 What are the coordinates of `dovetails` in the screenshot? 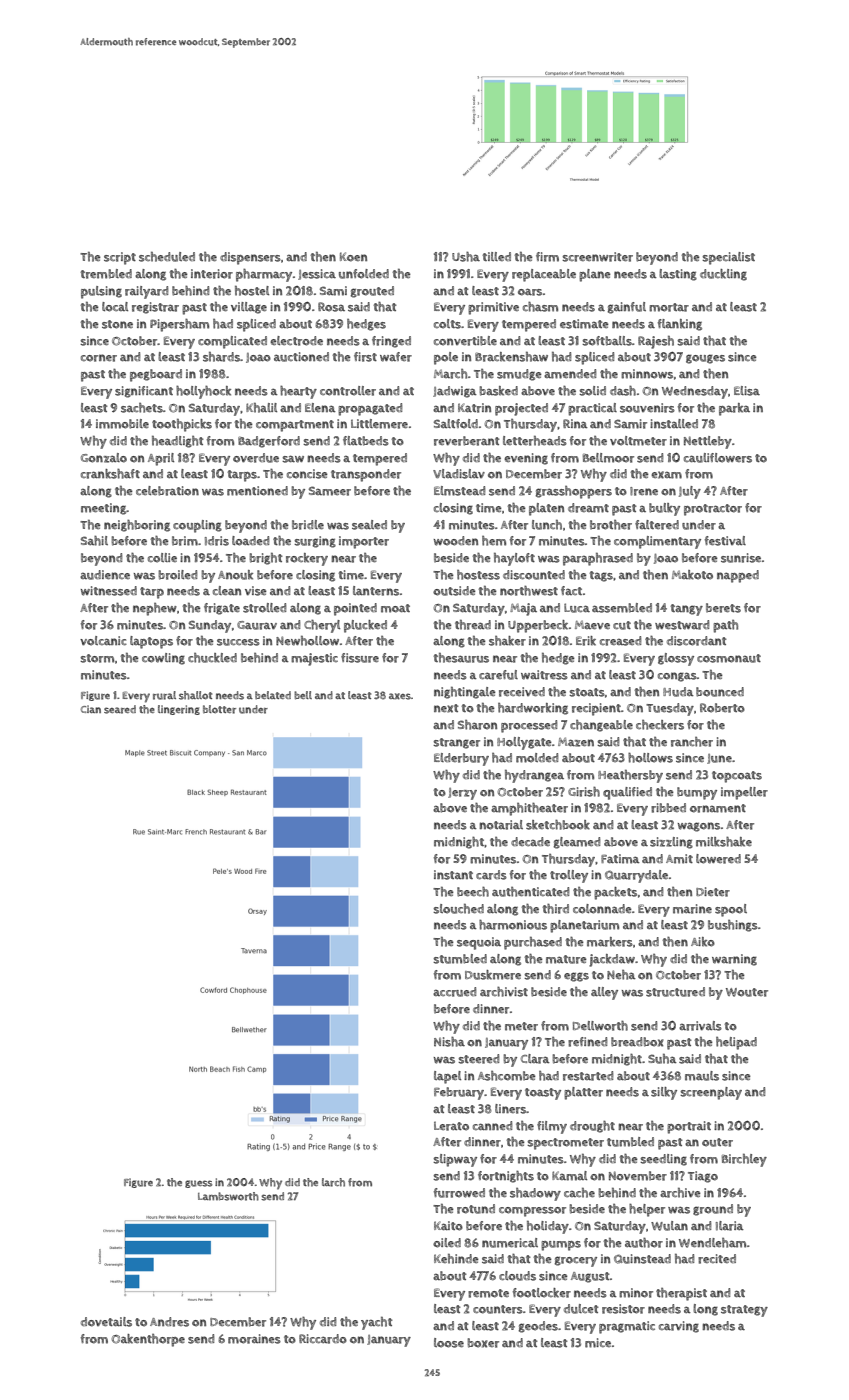 It's located at (106, 1322).
